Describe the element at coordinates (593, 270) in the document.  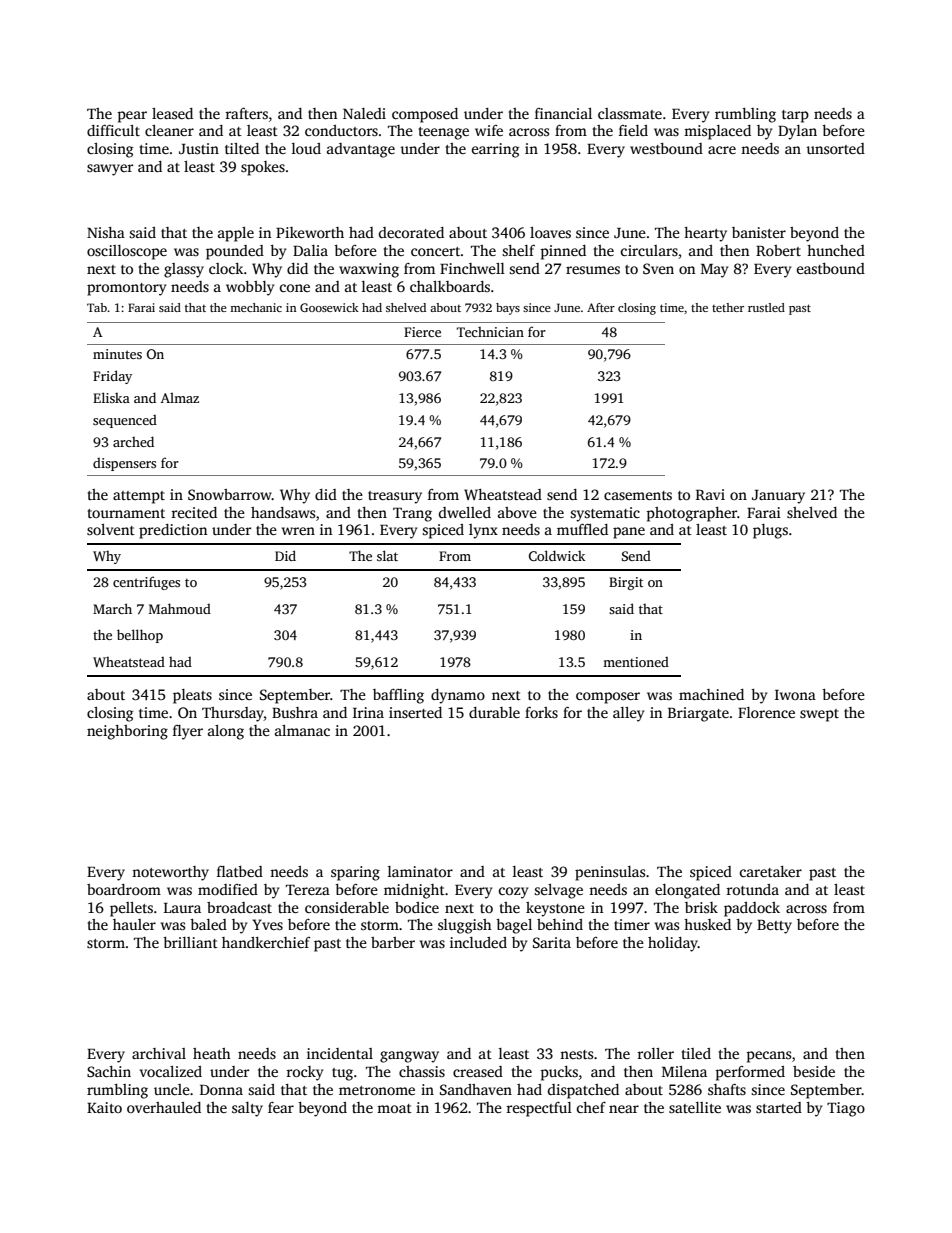
I see `resumes` at that location.
